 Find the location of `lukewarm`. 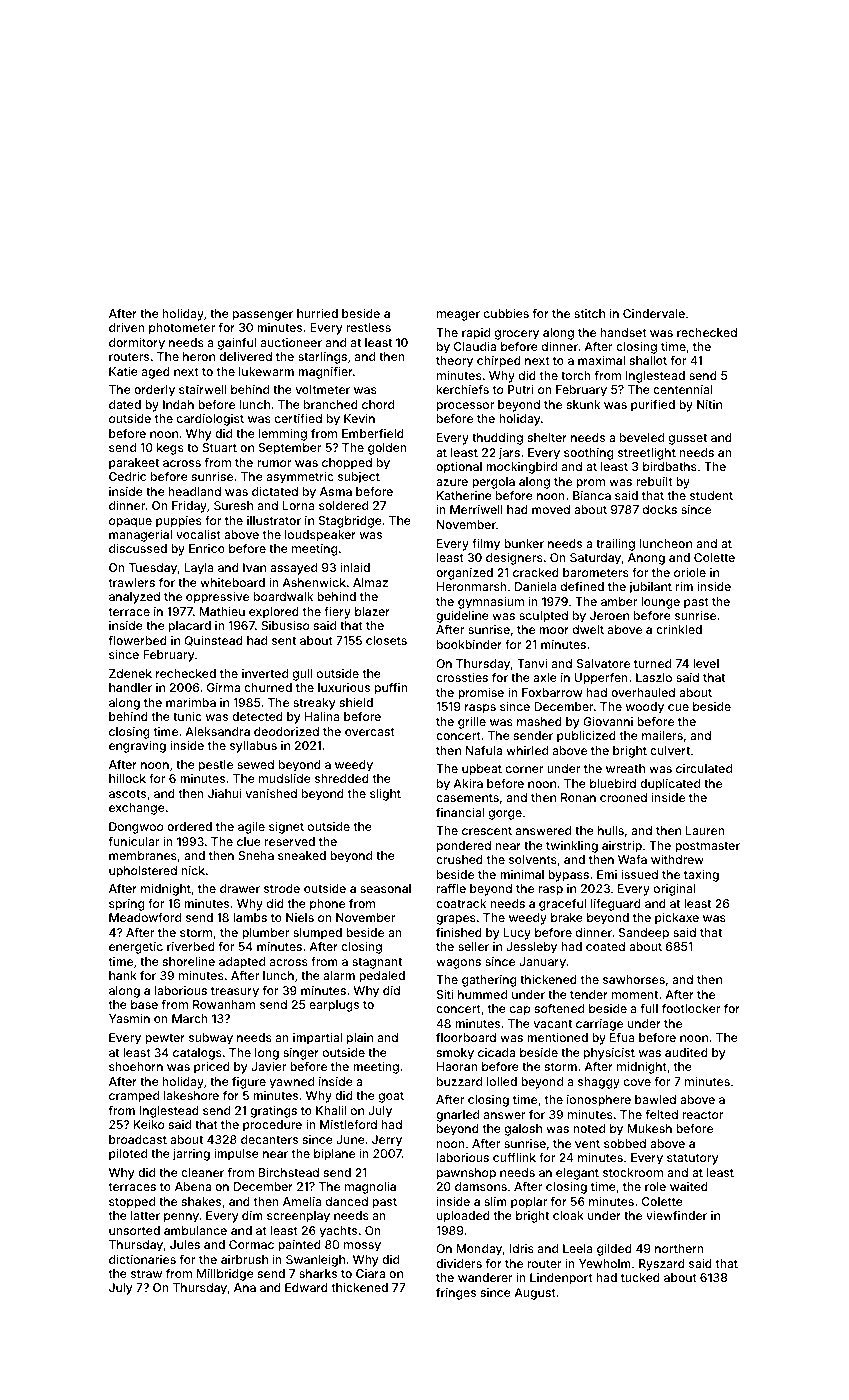

lukewarm is located at coordinates (266, 371).
